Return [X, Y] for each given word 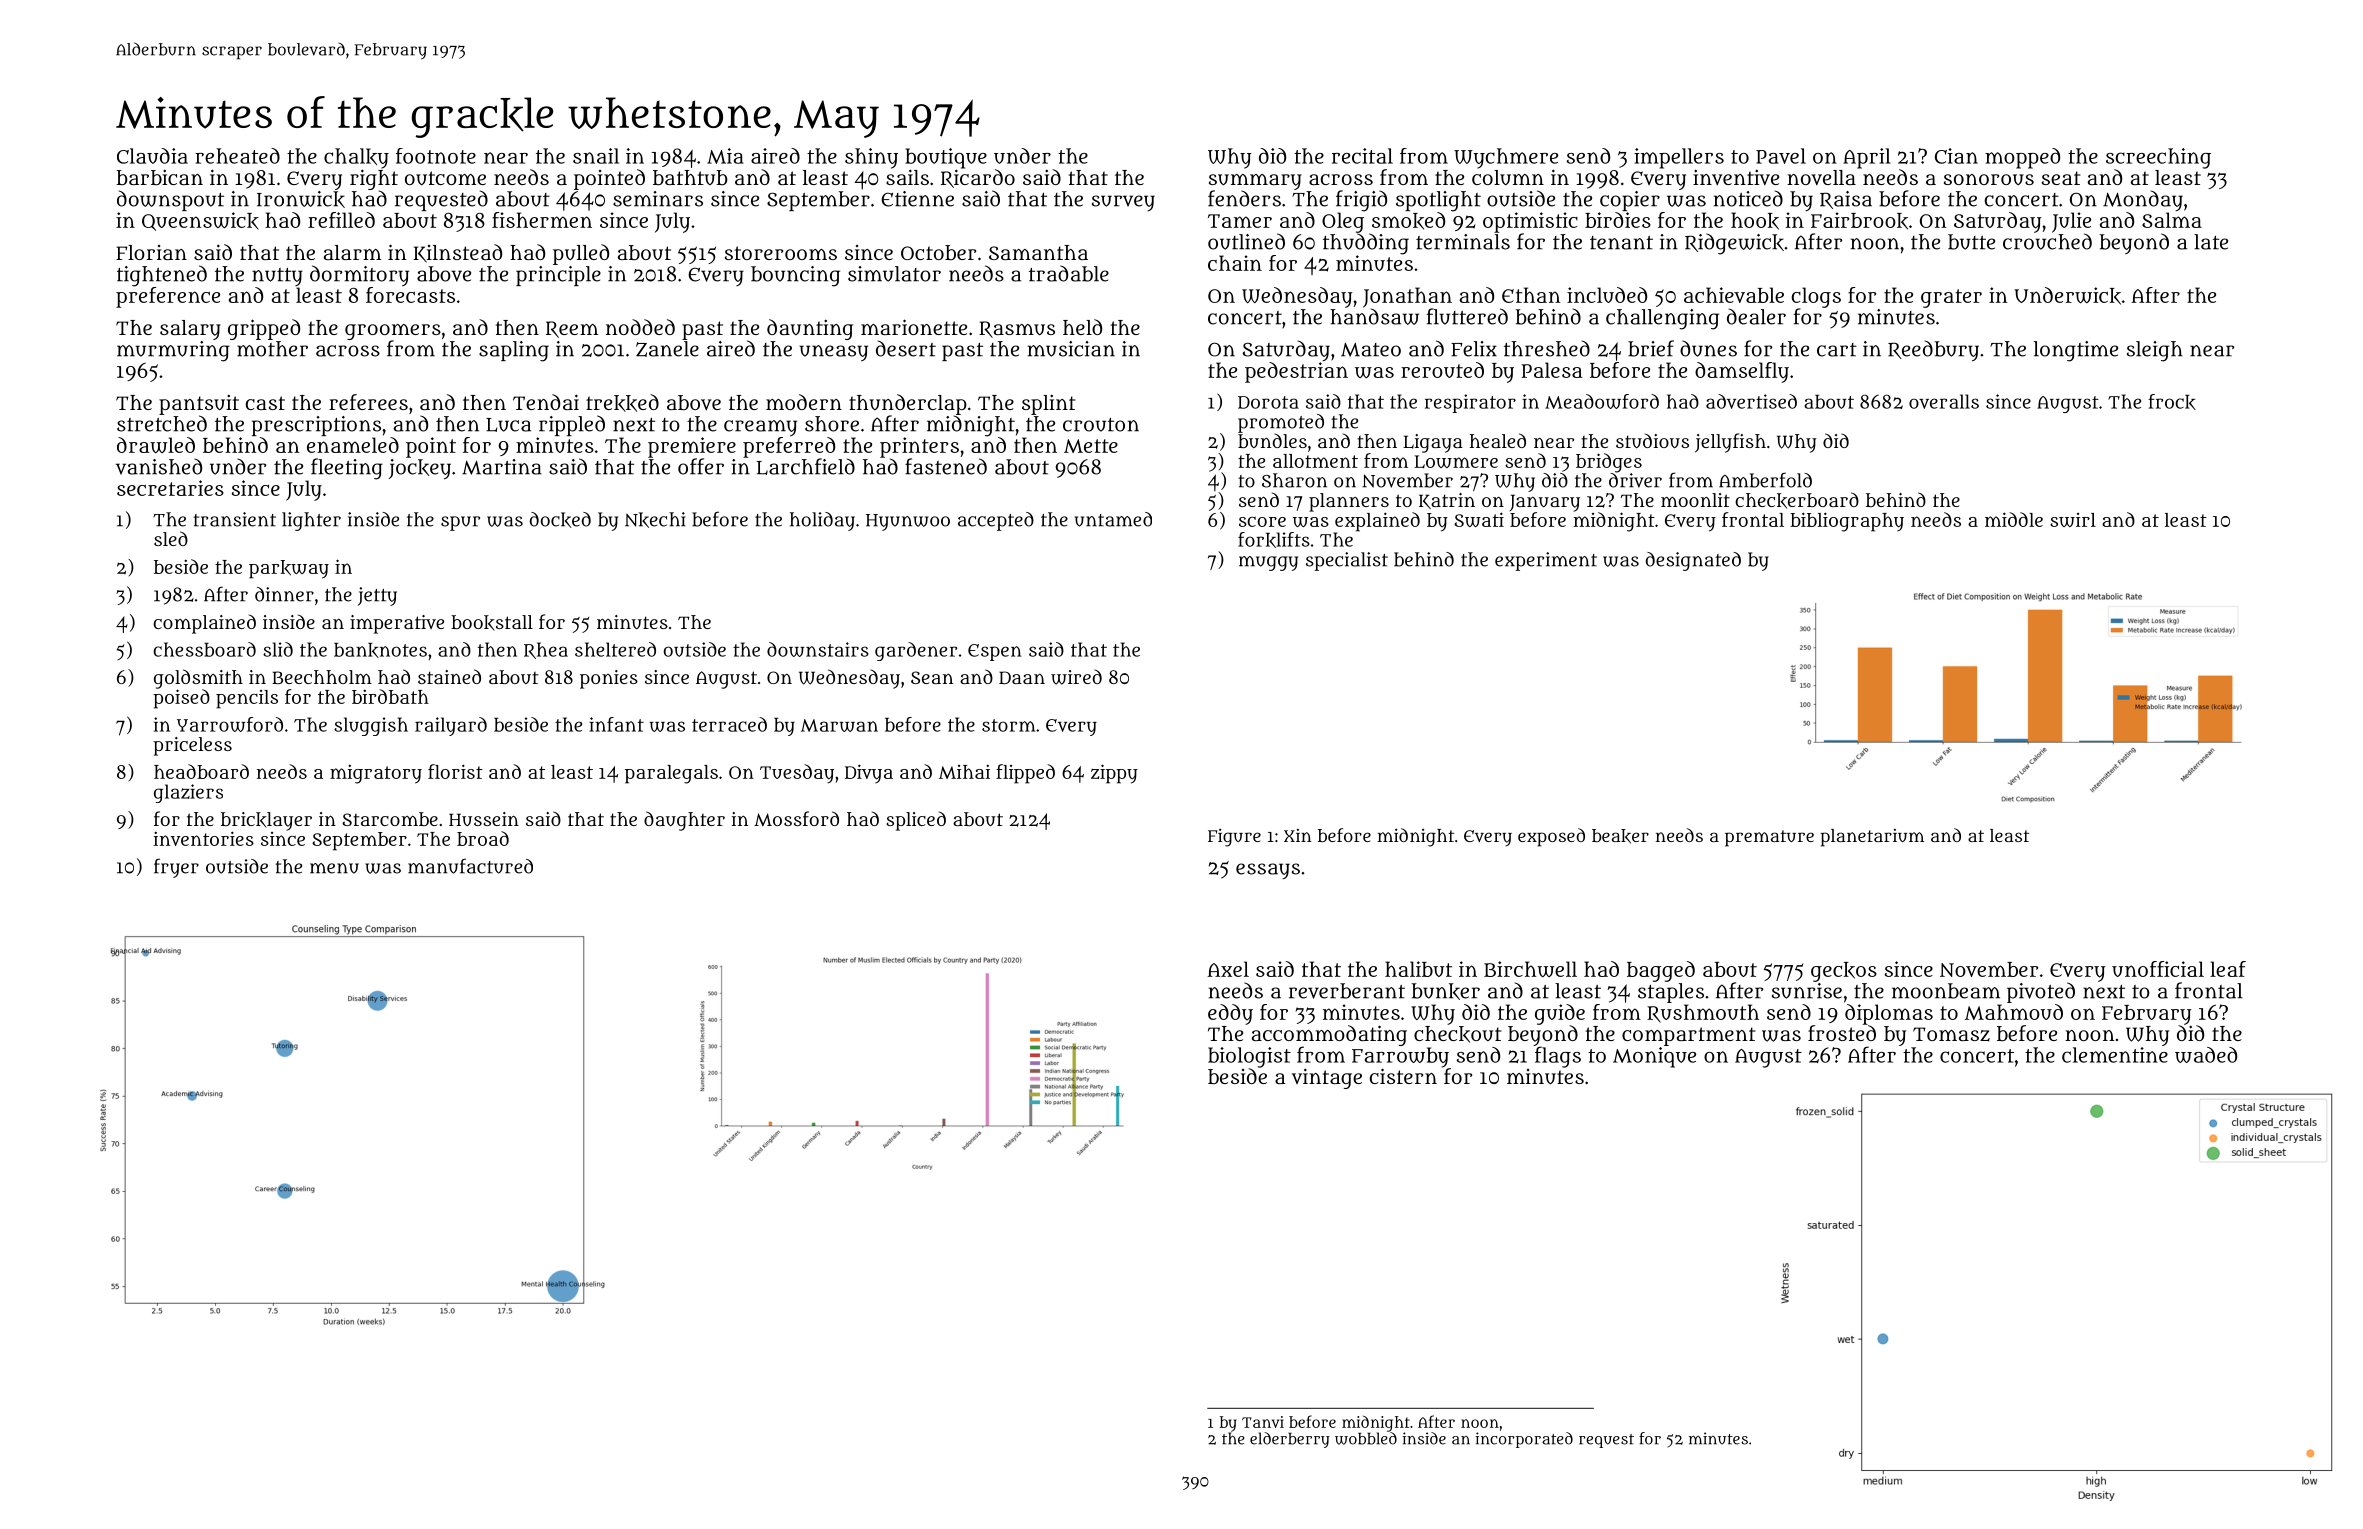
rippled [572, 425]
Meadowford [1602, 401]
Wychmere [1506, 158]
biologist [1249, 1057]
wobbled [1366, 1438]
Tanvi [1263, 1422]
